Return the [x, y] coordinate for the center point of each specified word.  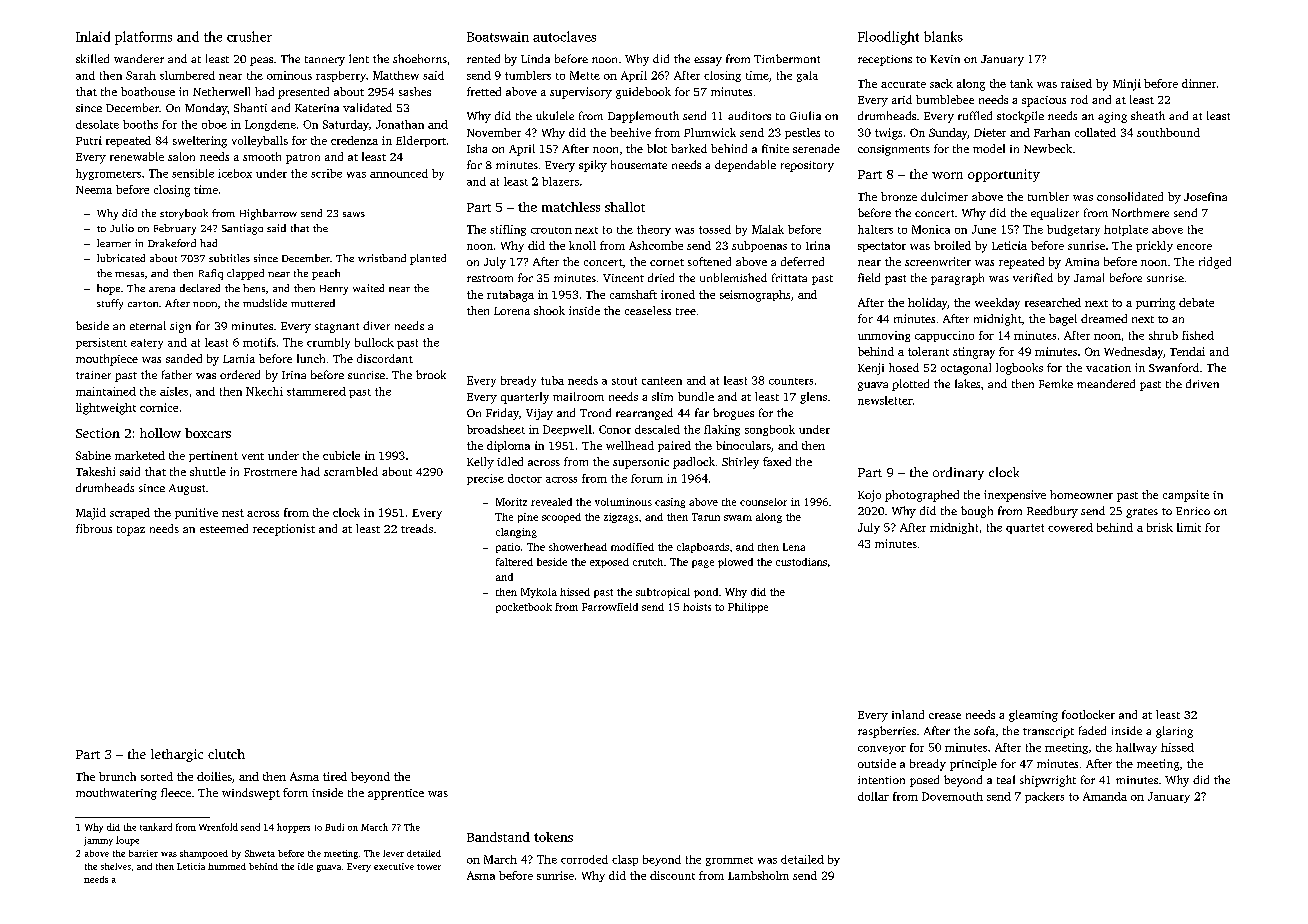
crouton [551, 230]
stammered [316, 391]
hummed [227, 866]
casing [670, 503]
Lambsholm [758, 875]
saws [354, 214]
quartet [1025, 529]
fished [1198, 335]
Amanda [1105, 796]
